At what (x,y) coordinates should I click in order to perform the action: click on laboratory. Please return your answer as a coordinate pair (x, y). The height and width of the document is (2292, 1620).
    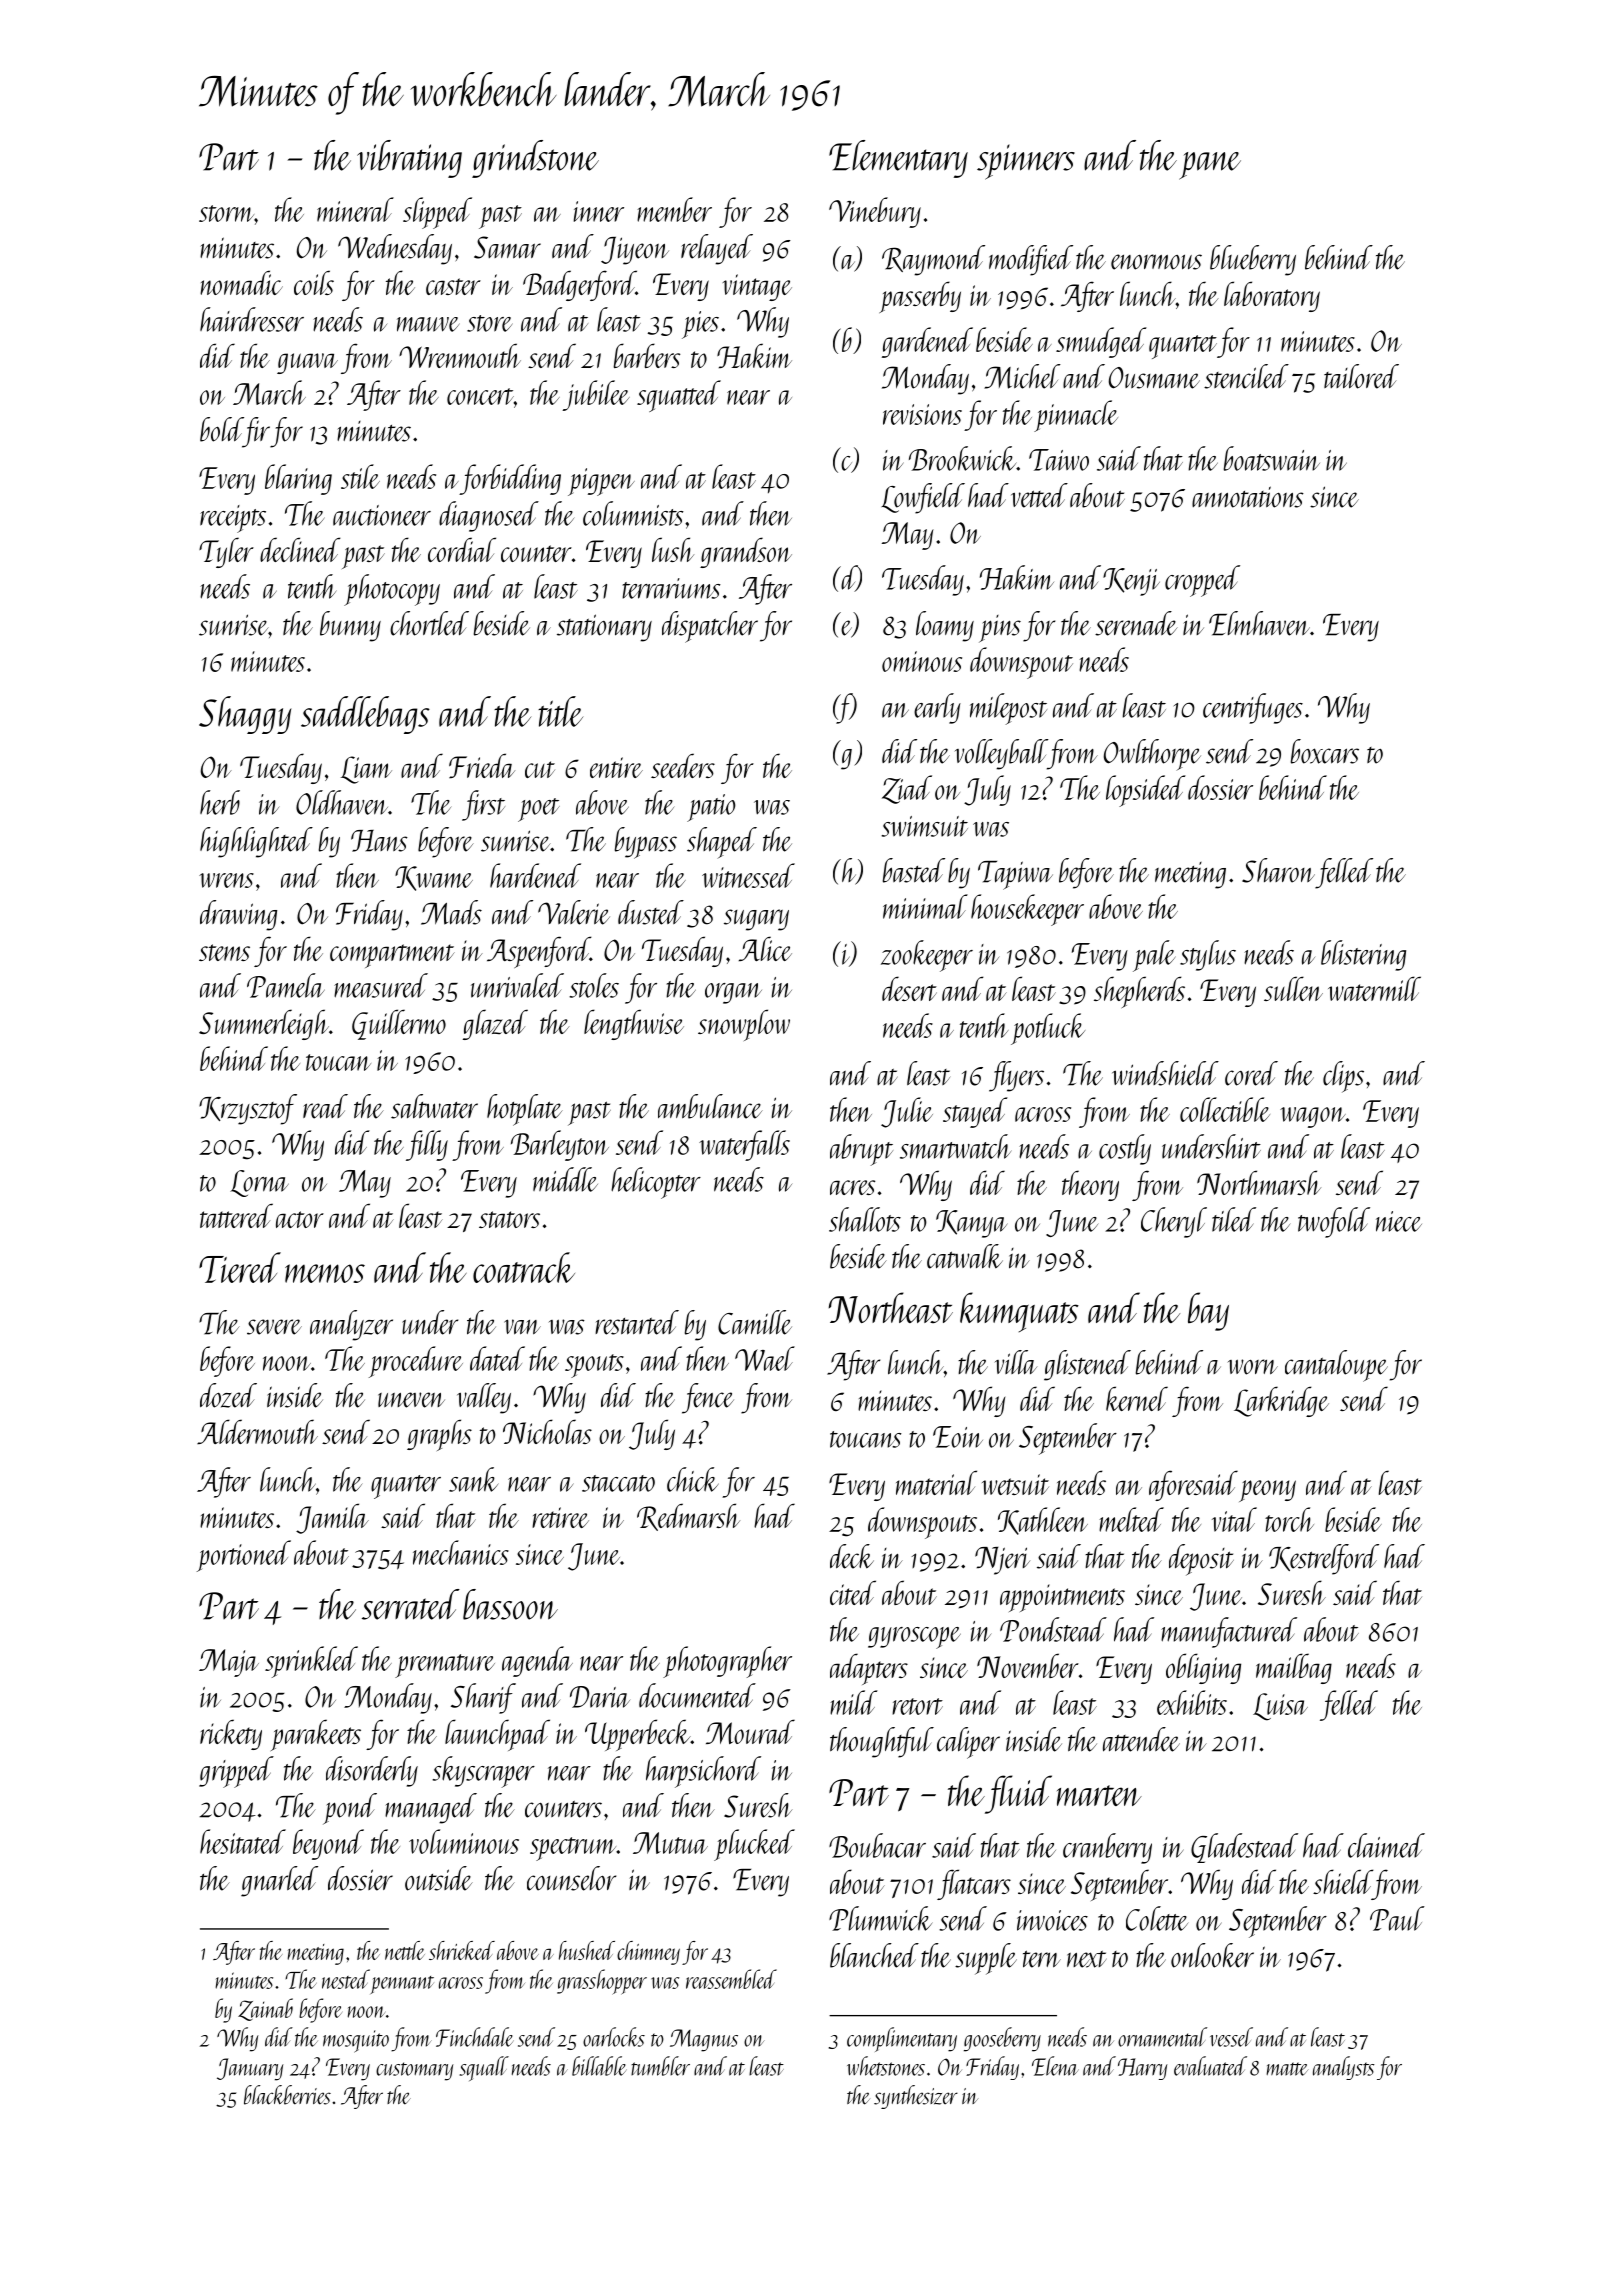
    Looking at the image, I should click on (1272, 296).
